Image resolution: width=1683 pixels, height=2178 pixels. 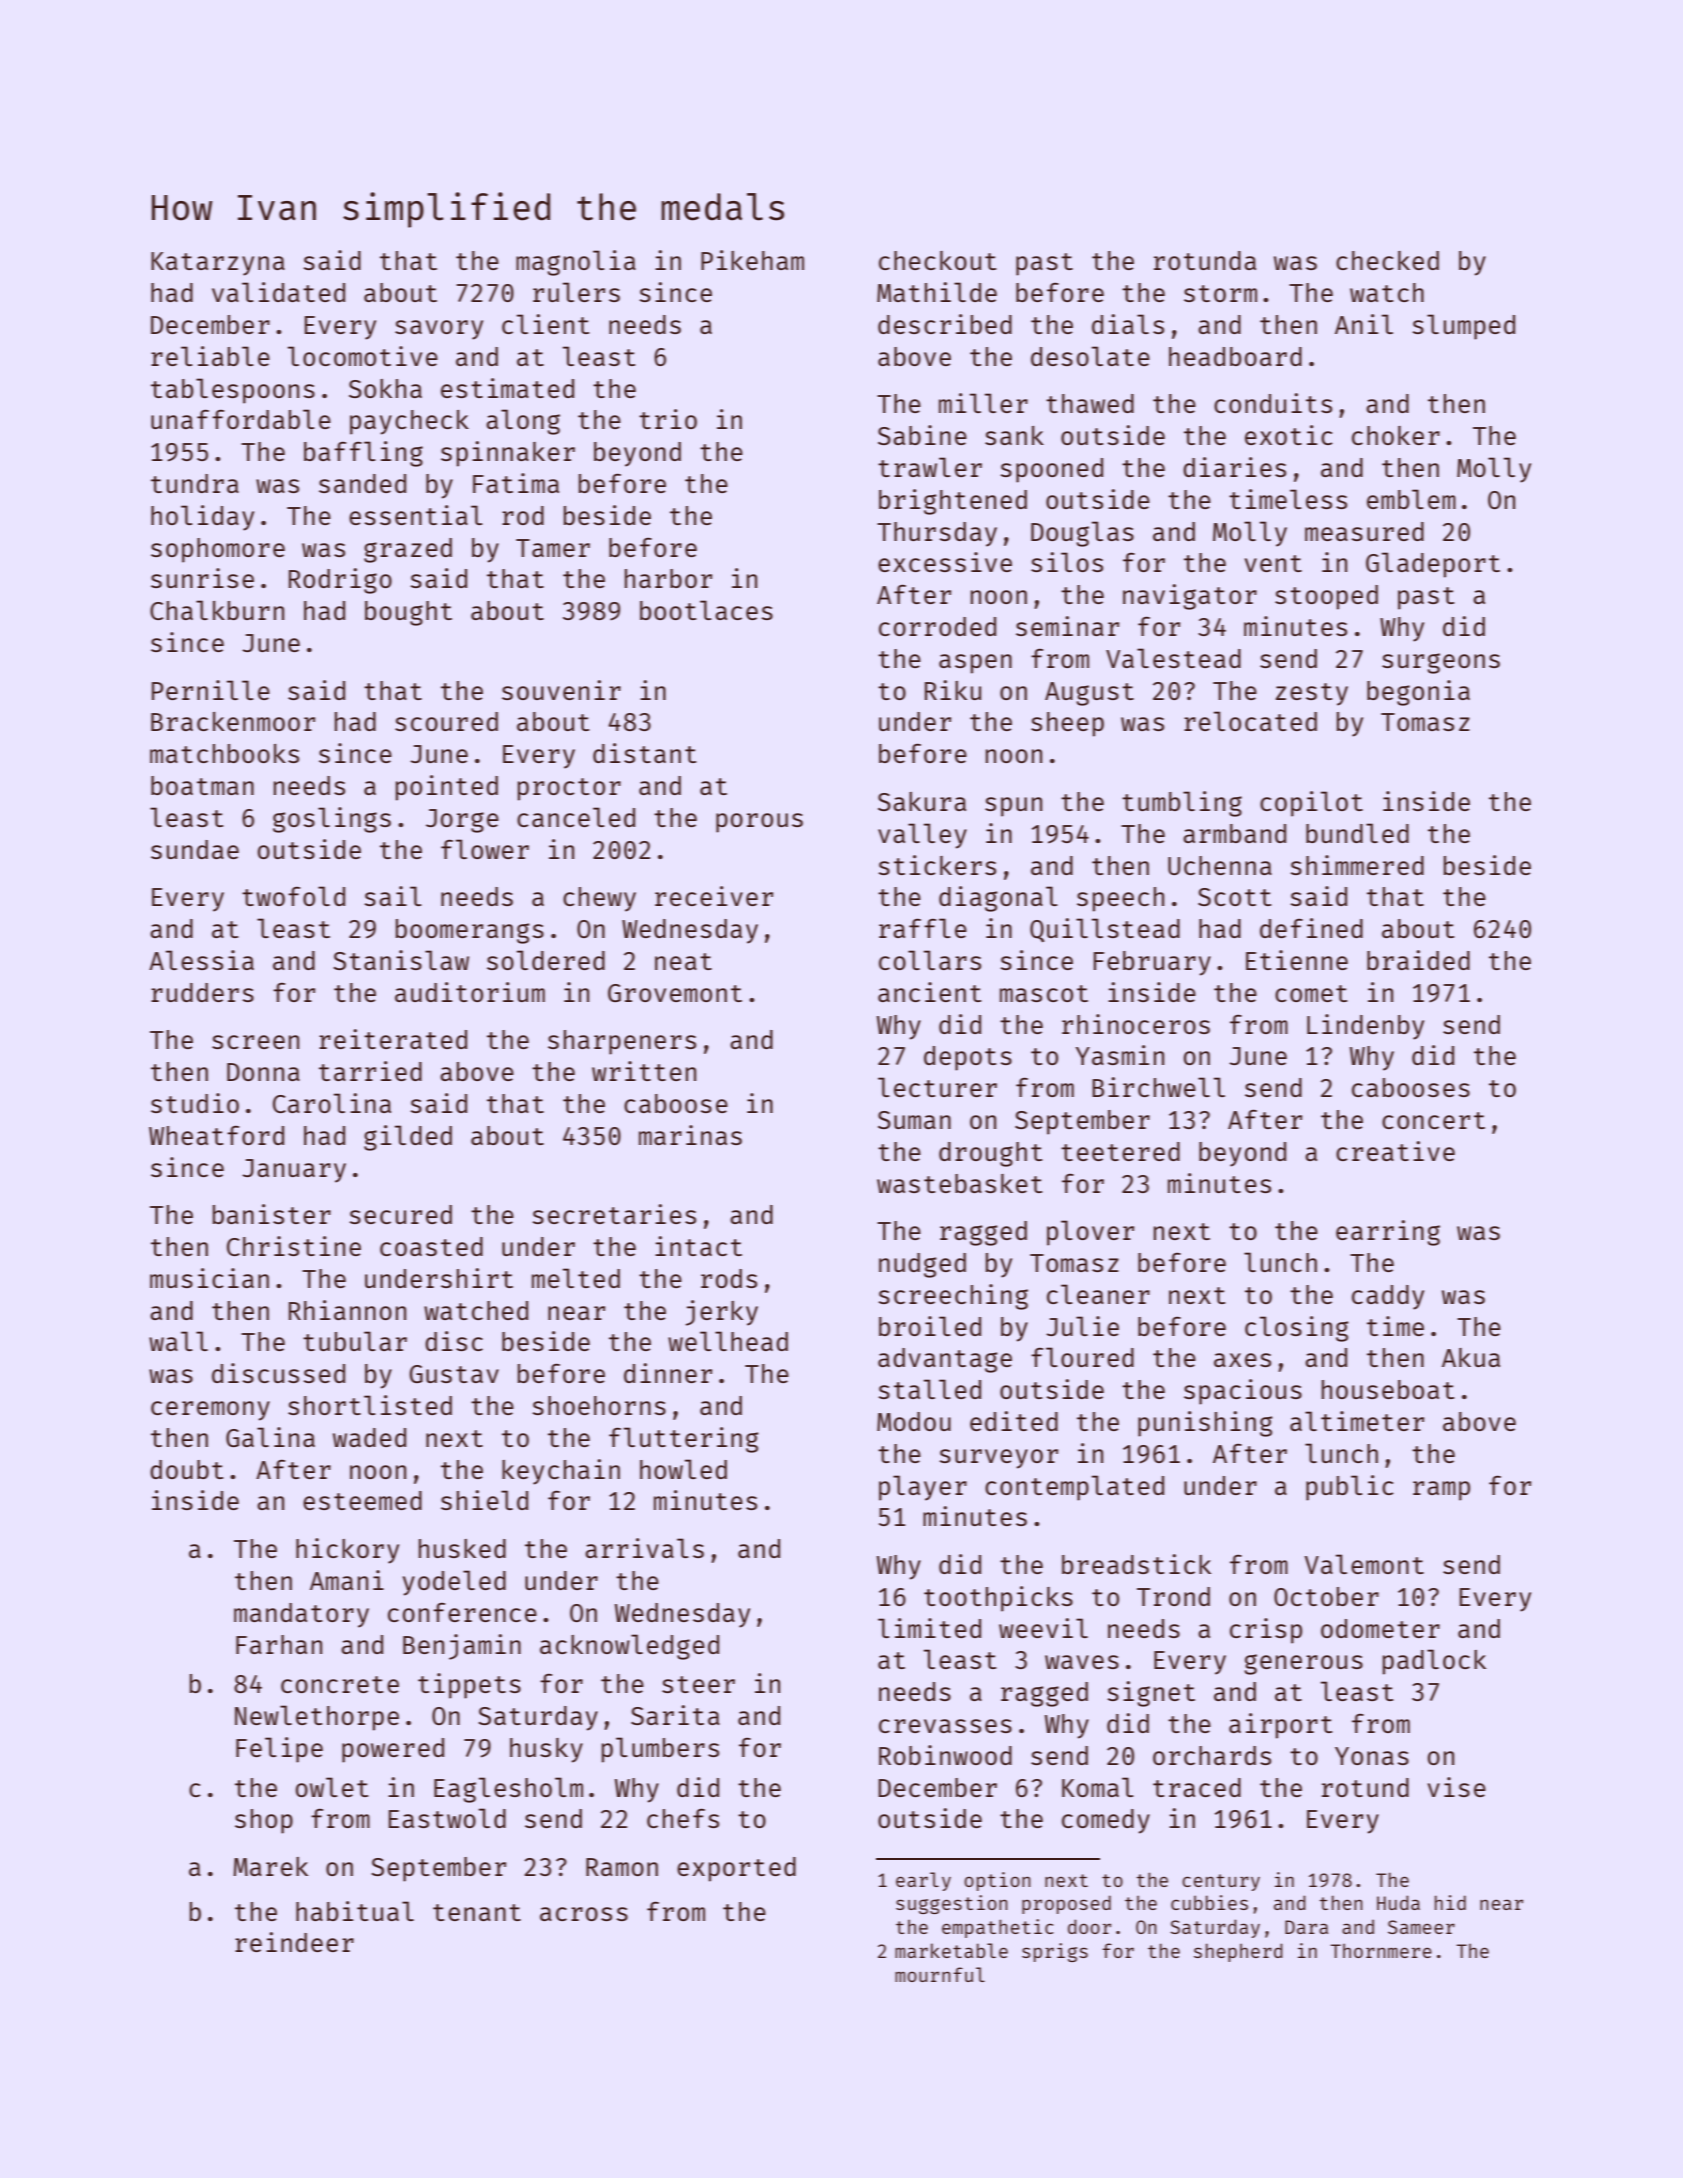 I want to click on valley, so click(x=922, y=836).
